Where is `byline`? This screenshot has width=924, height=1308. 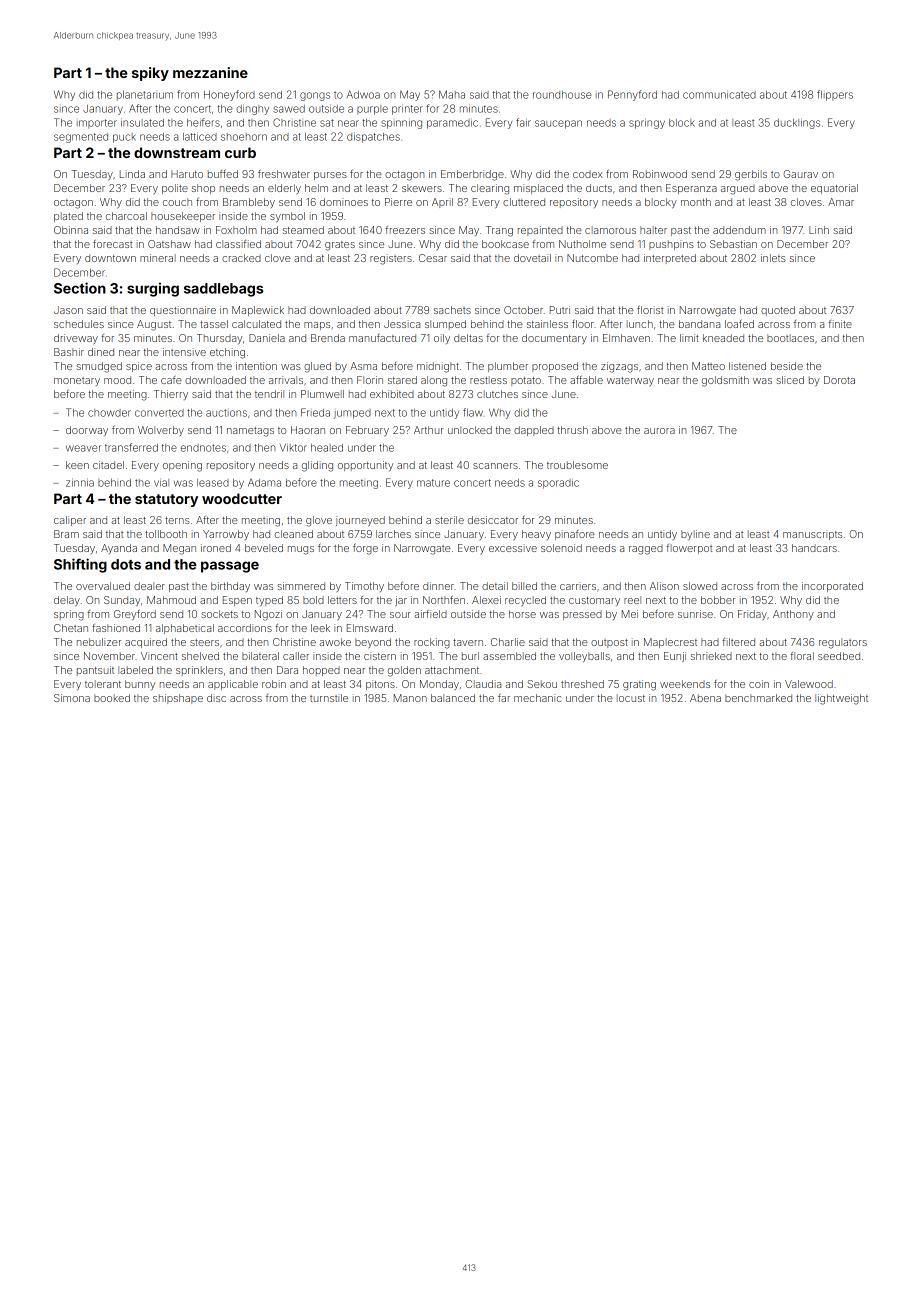 byline is located at coordinates (695, 535).
